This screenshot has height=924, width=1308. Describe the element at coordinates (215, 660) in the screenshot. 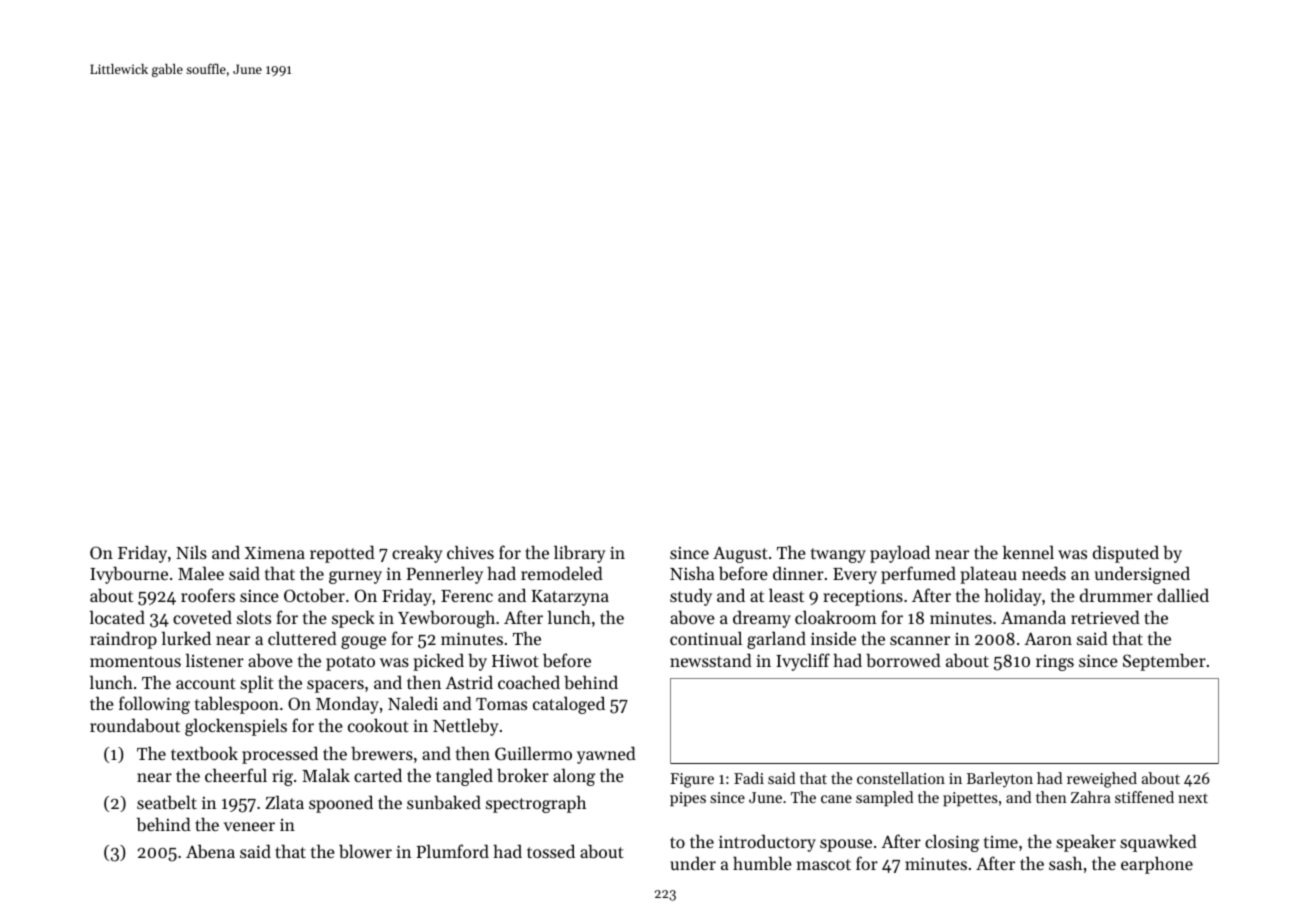

I see `listener` at that location.
